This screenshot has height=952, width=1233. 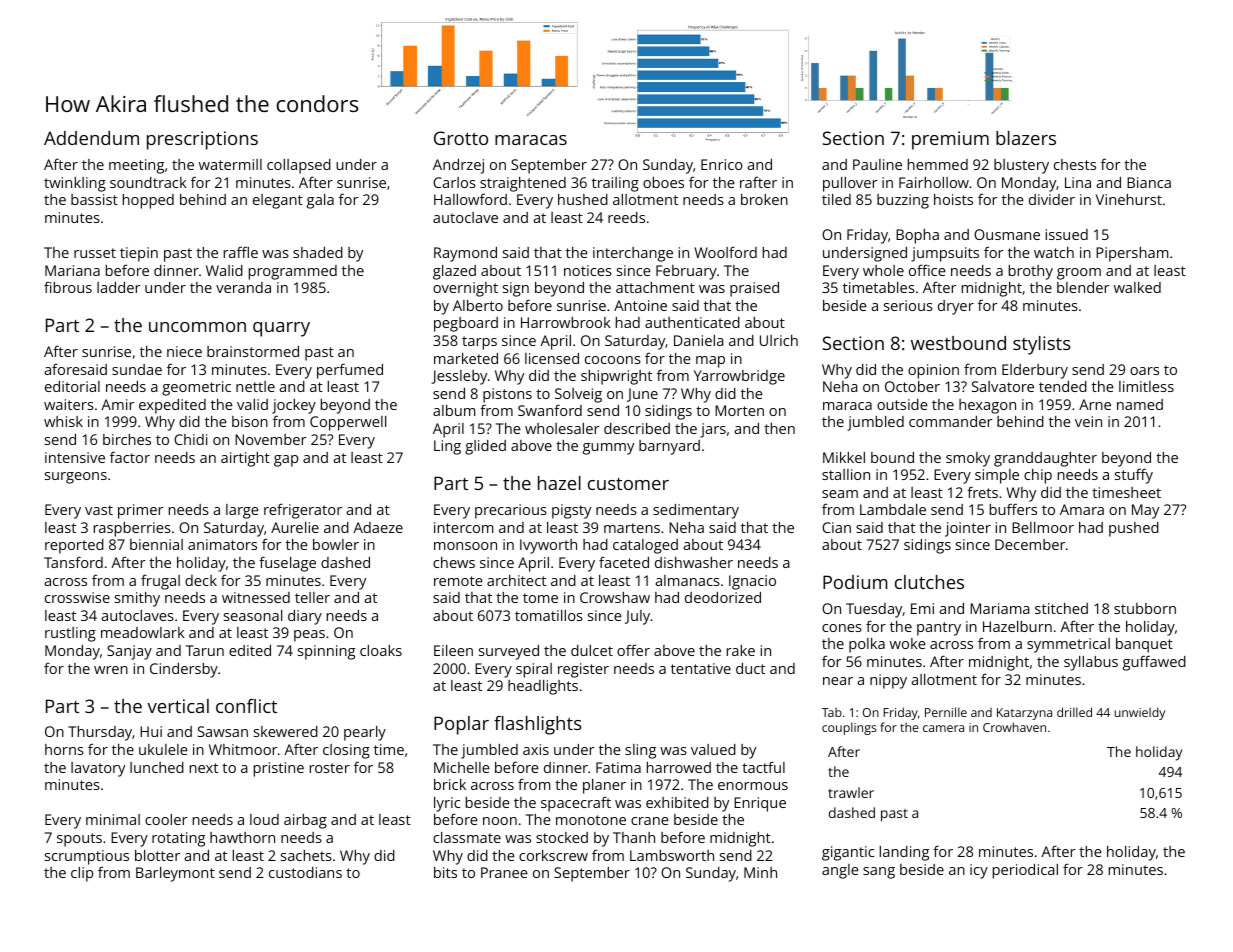 What do you see at coordinates (461, 138) in the screenshot?
I see `Grotto` at bounding box center [461, 138].
